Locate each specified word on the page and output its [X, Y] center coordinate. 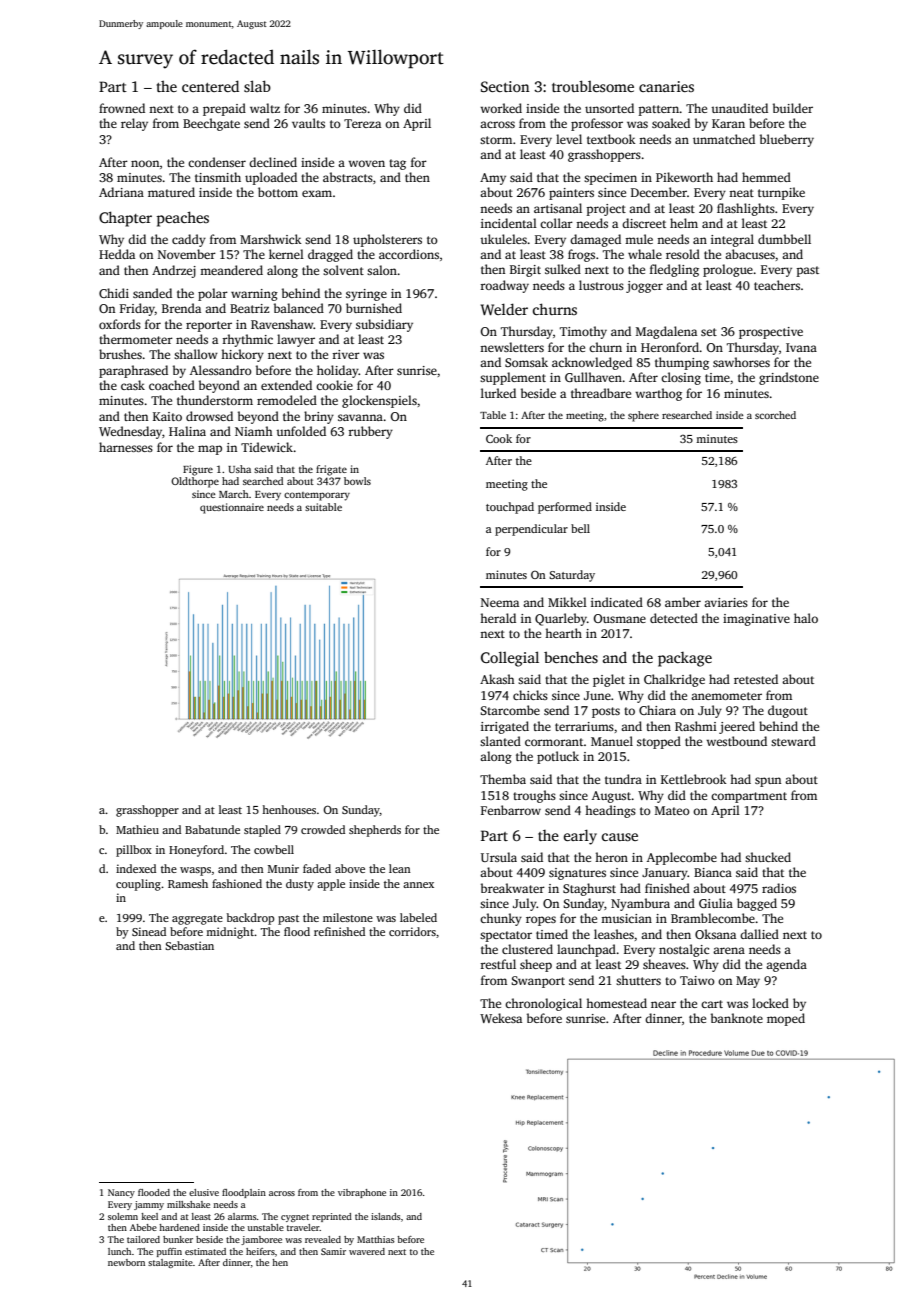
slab [257, 86]
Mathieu [137, 829]
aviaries [726, 602]
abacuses [750, 254]
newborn [126, 1262]
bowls [357, 481]
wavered [367, 1251]
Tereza [362, 123]
